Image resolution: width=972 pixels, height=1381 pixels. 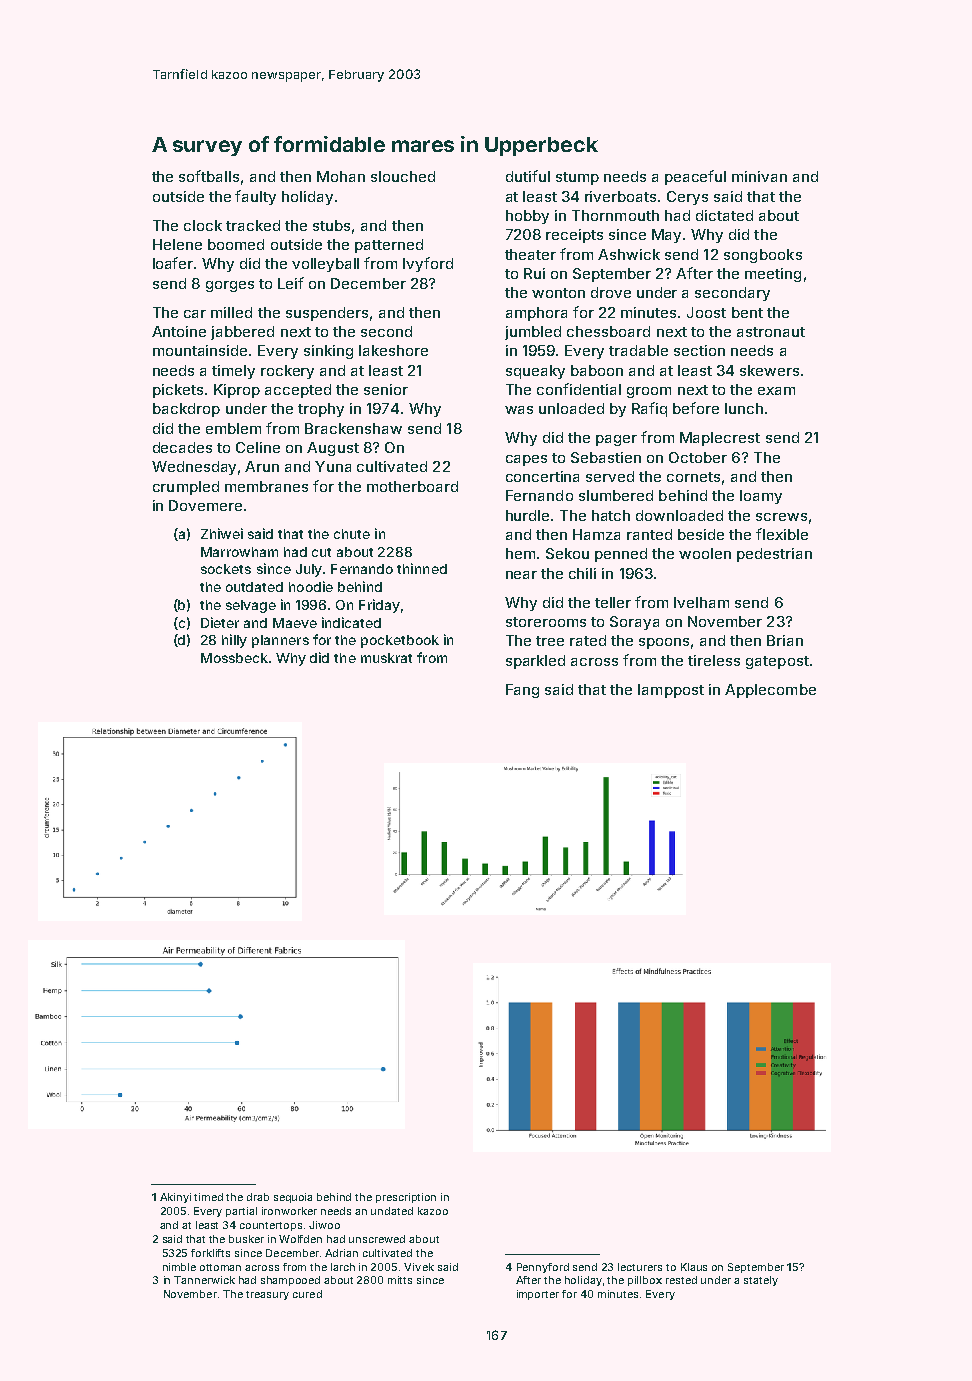 I want to click on dutiful, so click(x=528, y=176).
